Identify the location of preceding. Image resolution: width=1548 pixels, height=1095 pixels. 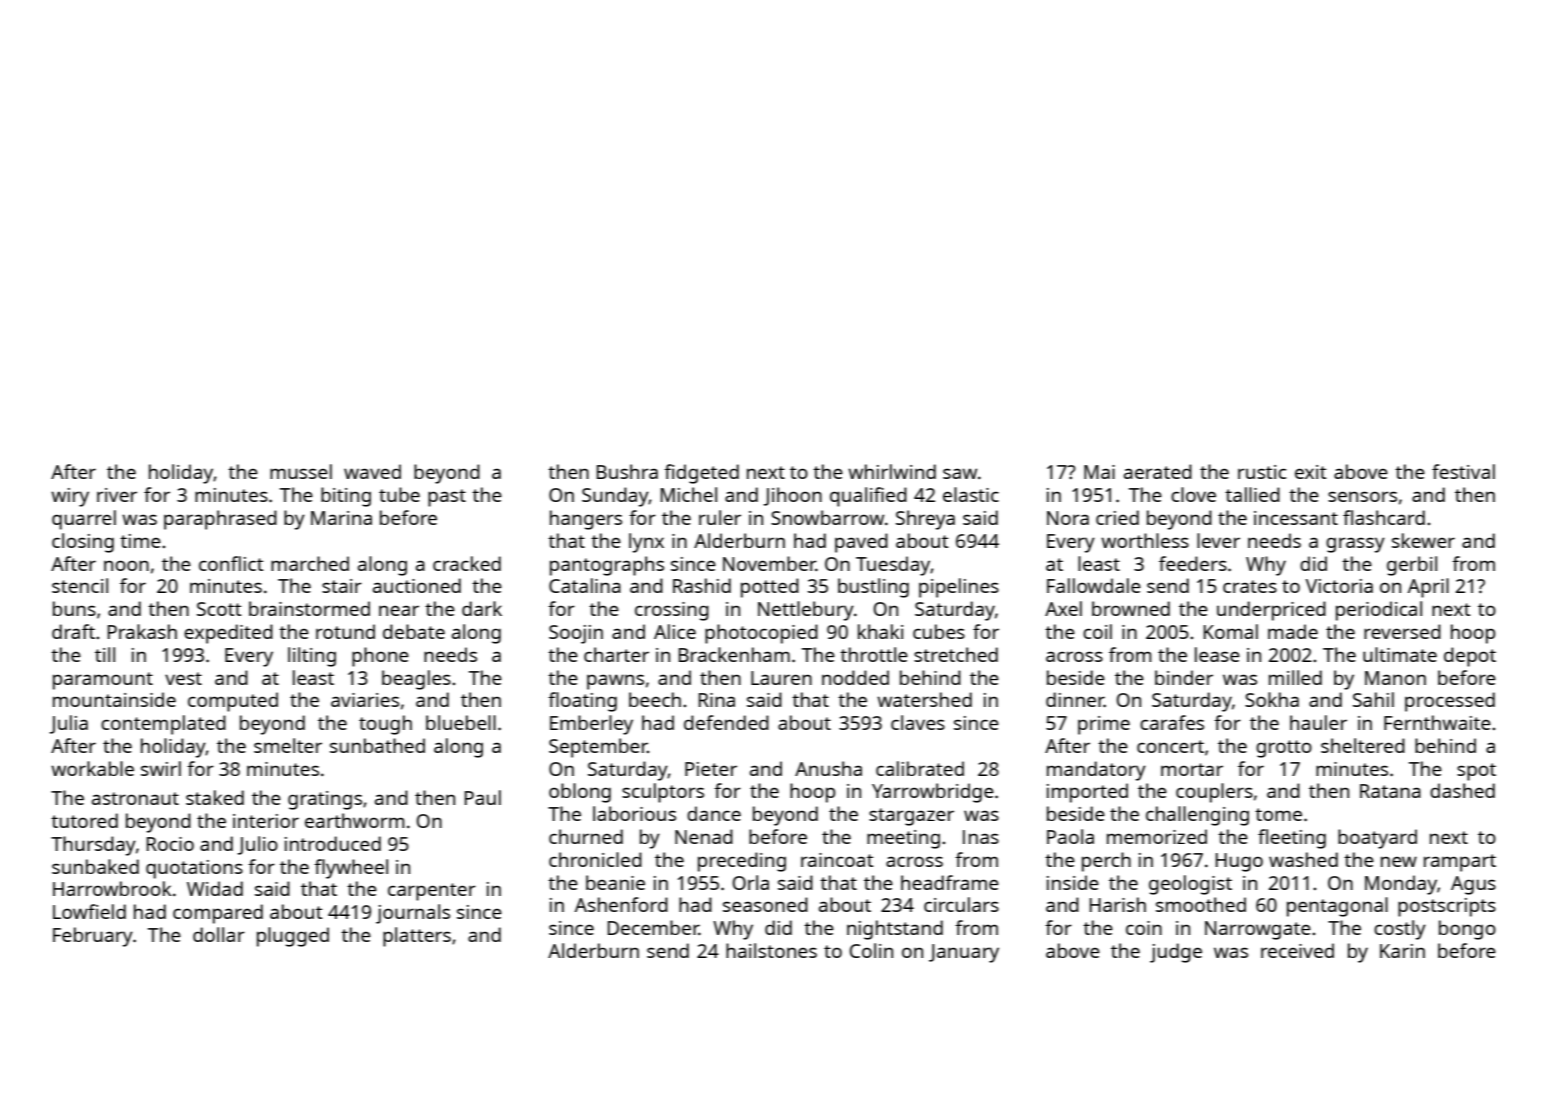
(742, 862).
